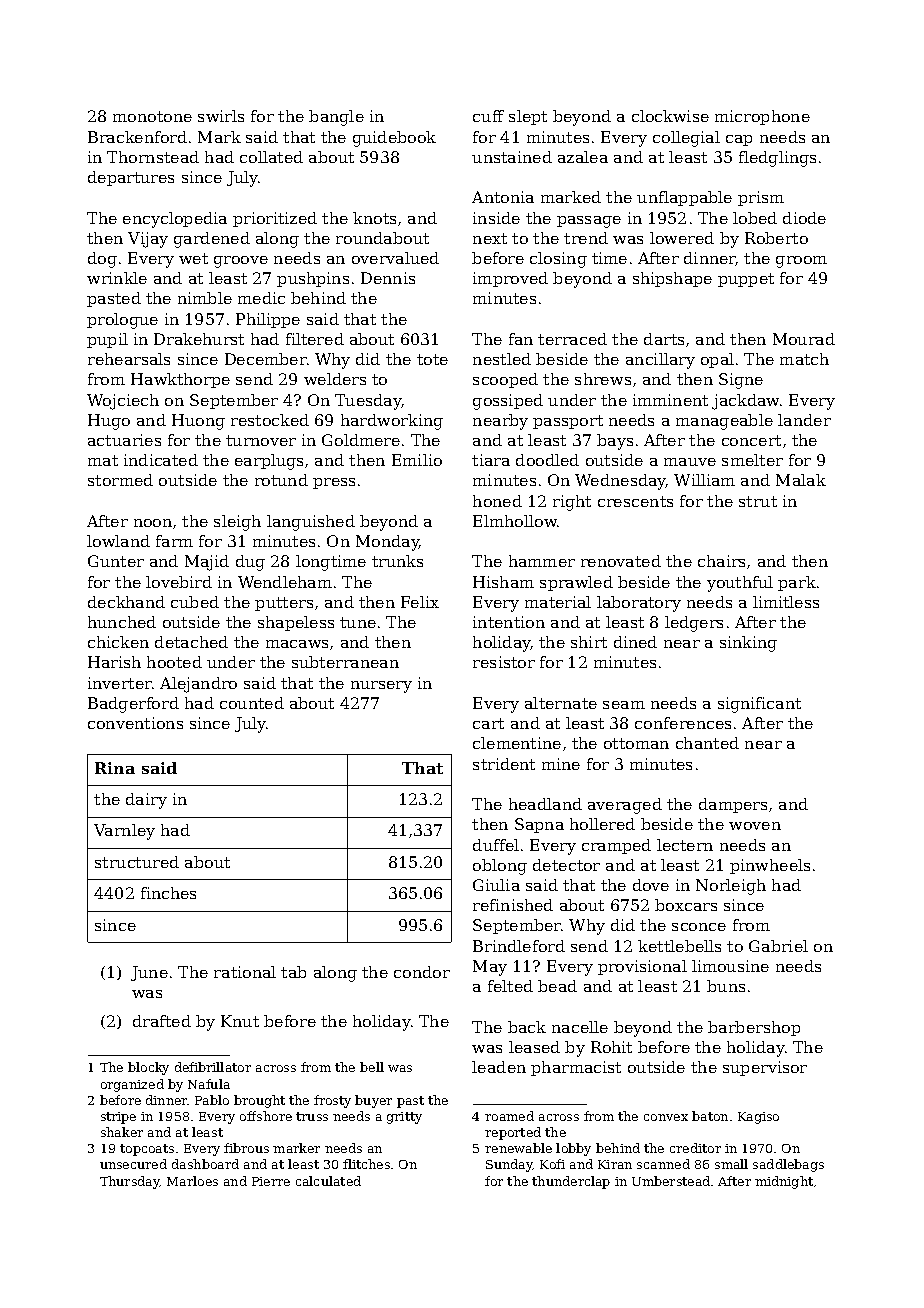  Describe the element at coordinates (212, 1100) in the page. I see `Pablo` at that location.
